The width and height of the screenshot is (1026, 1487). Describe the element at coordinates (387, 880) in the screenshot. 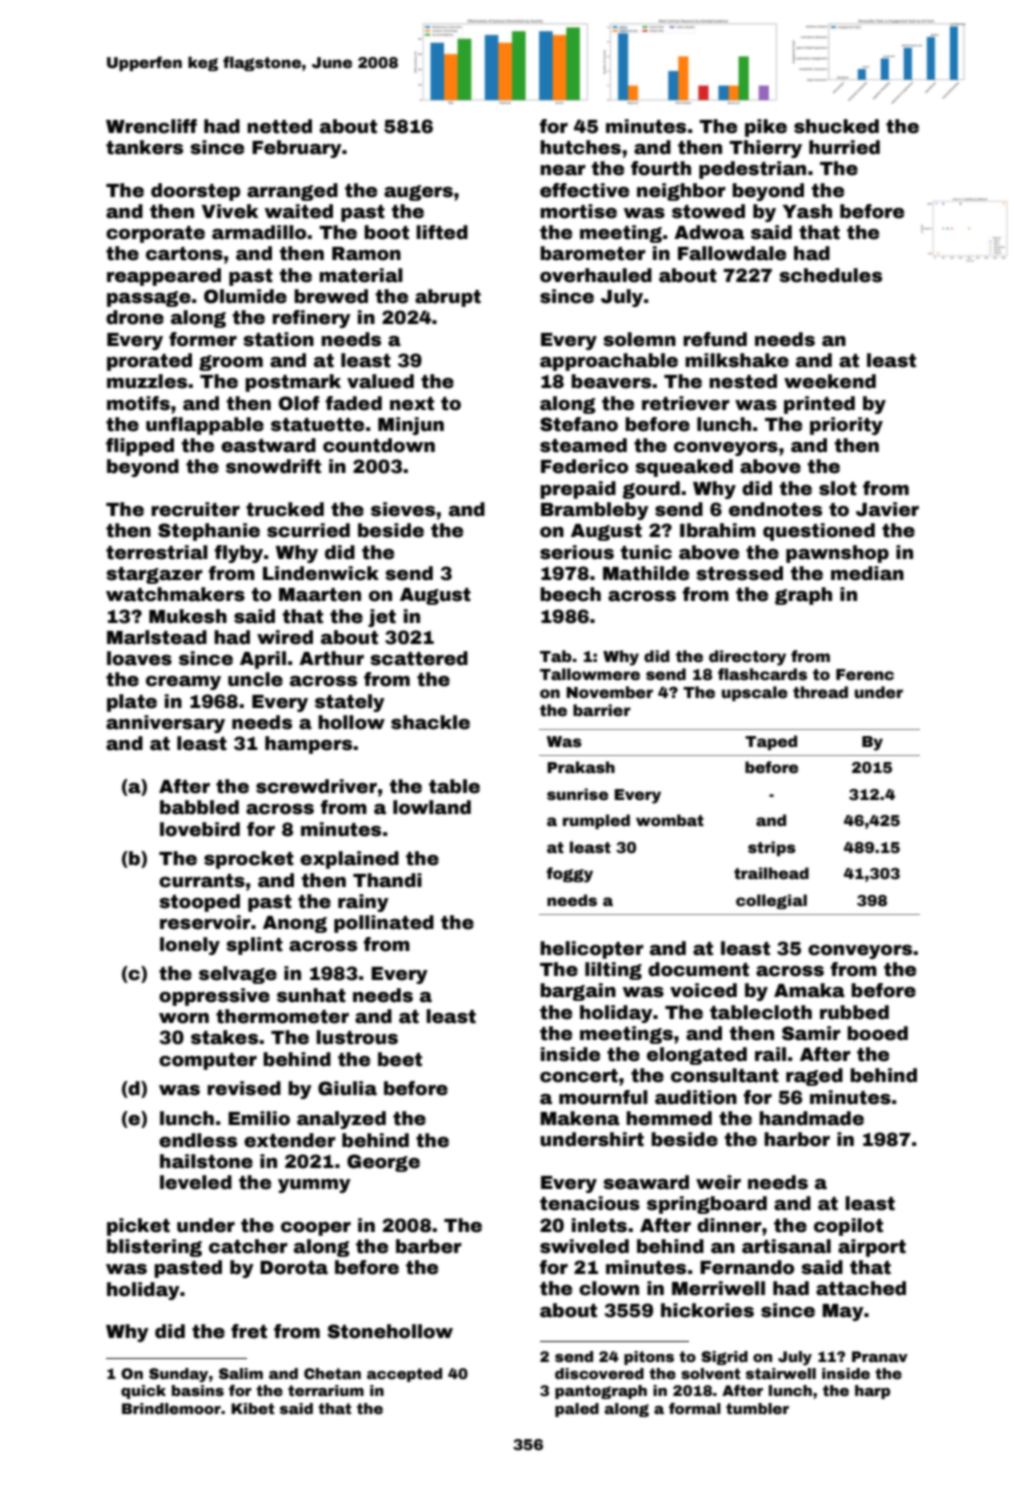

I see `Thandi` at that location.
